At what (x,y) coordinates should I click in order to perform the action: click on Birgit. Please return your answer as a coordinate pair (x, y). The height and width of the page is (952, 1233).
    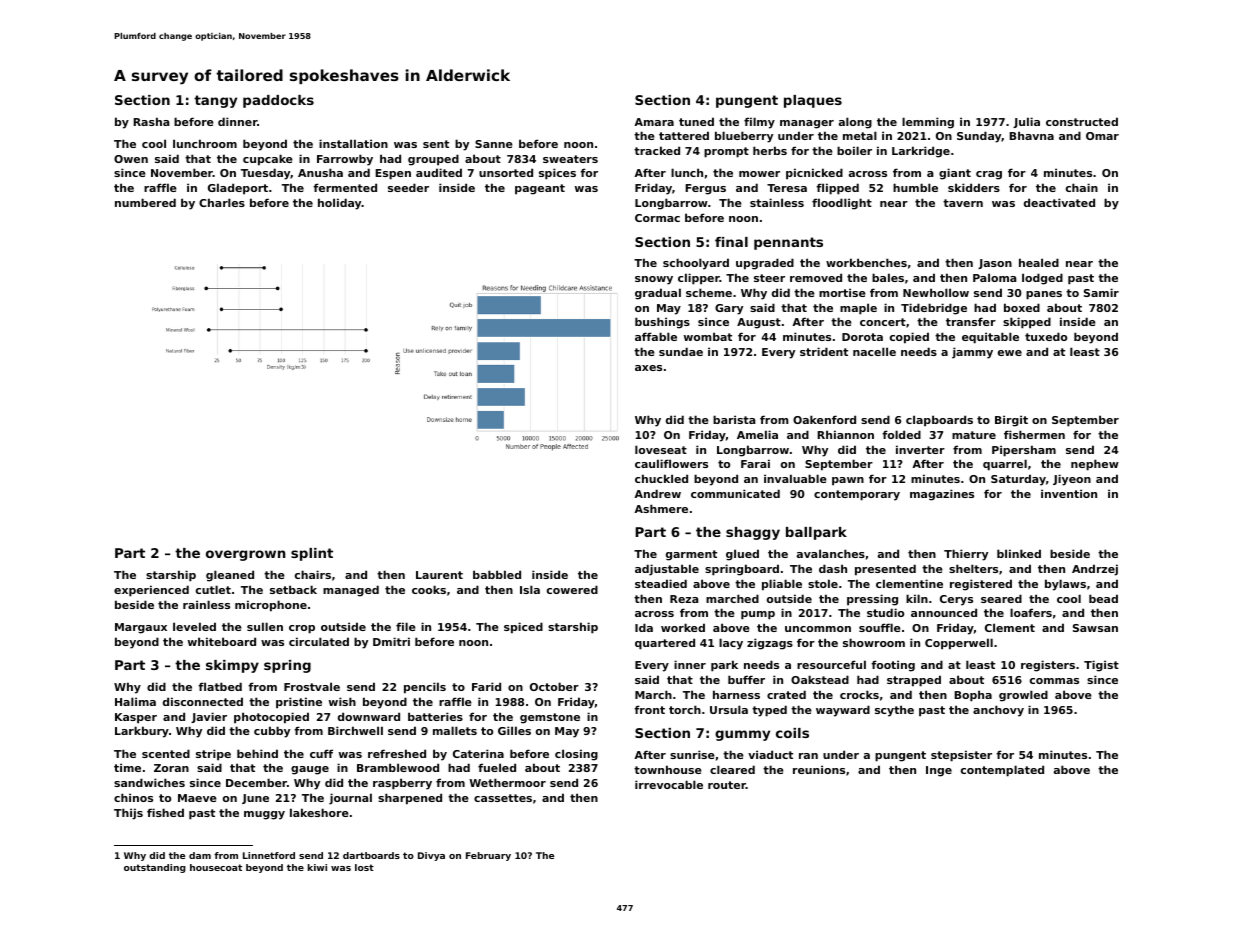
    Looking at the image, I should click on (1011, 421).
